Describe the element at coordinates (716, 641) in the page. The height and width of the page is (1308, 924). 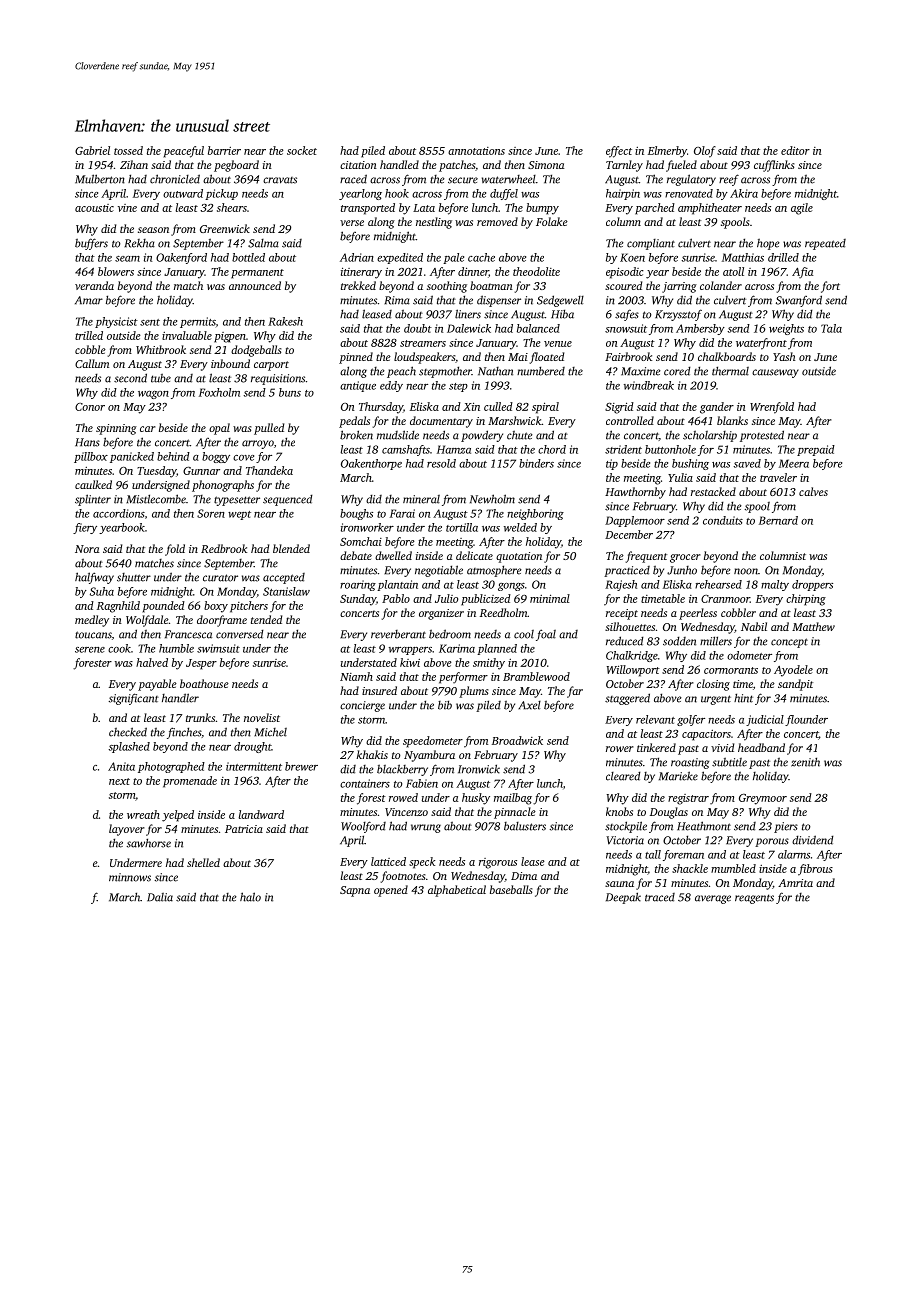
I see `millers` at that location.
